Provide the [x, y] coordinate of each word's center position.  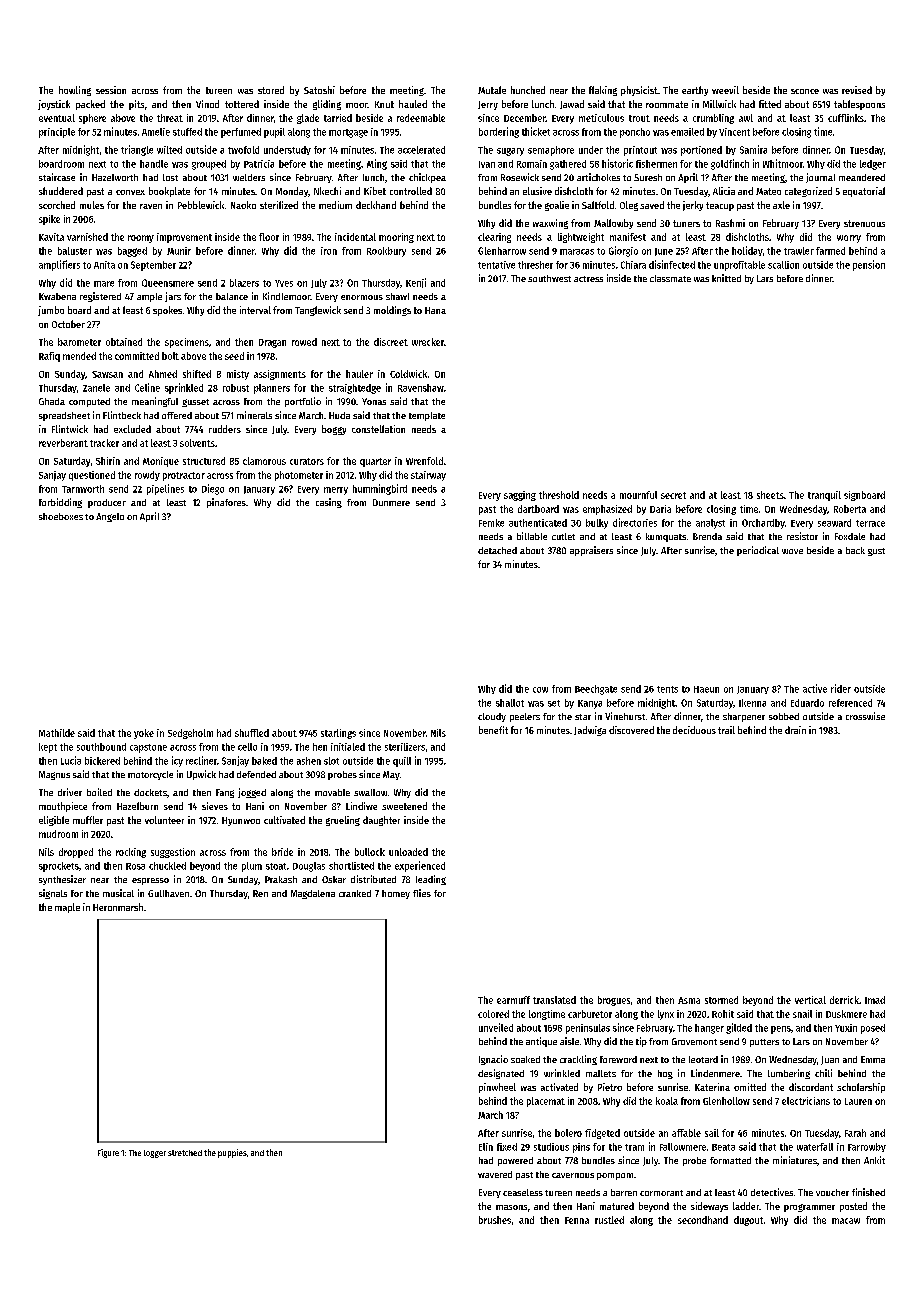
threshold [559, 495]
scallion [783, 265]
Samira [753, 149]
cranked [355, 893]
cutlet [563, 536]
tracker [104, 443]
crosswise [865, 716]
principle [57, 133]
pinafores [226, 503]
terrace [870, 523]
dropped [76, 853]
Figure [108, 1153]
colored [493, 1014]
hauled [413, 104]
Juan [830, 1060]
